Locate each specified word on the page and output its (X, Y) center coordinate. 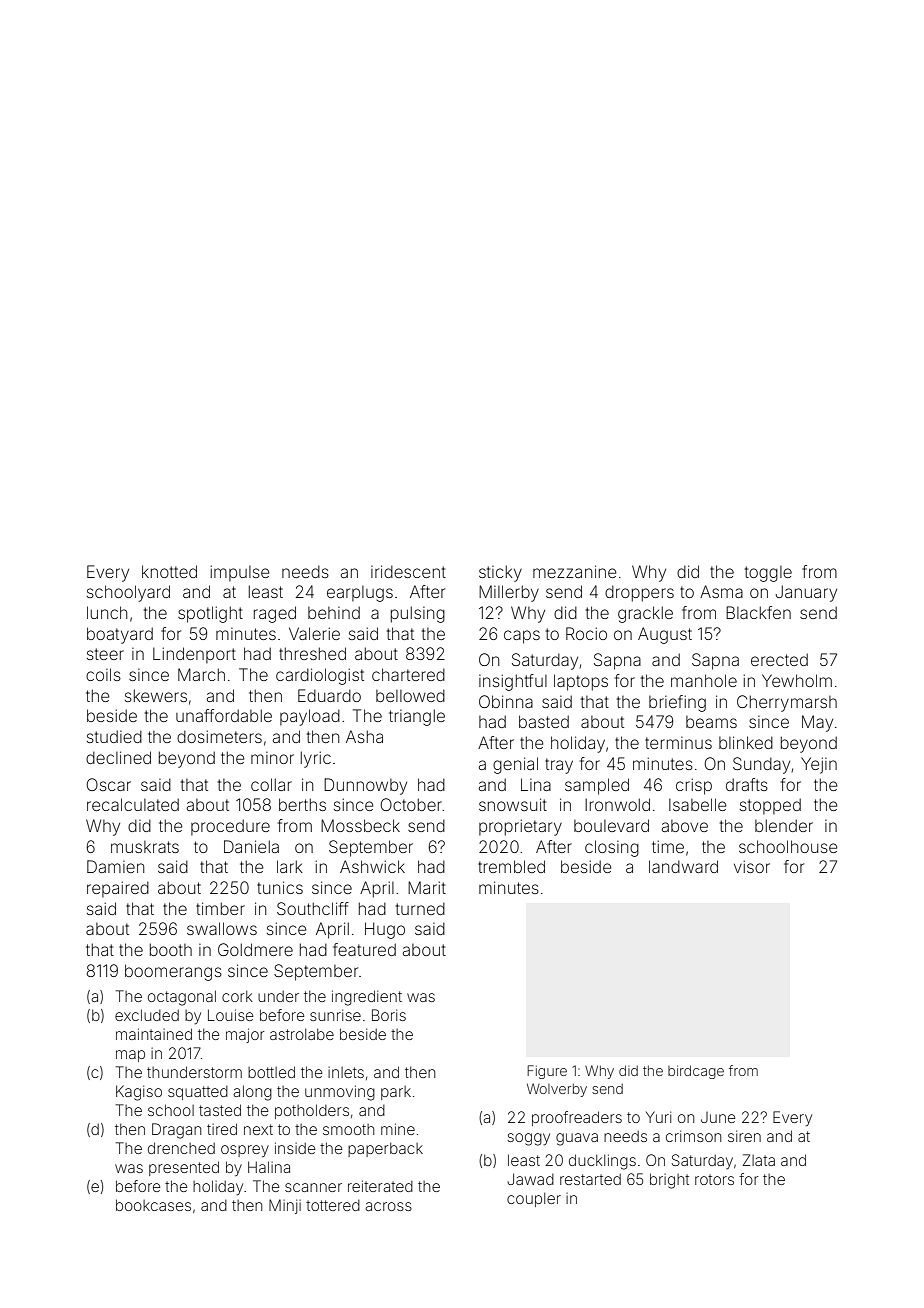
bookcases (153, 1205)
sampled (597, 786)
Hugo (385, 930)
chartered (408, 674)
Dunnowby (365, 786)
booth (171, 949)
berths (302, 804)
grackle (645, 614)
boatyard (120, 635)
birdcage (696, 1072)
